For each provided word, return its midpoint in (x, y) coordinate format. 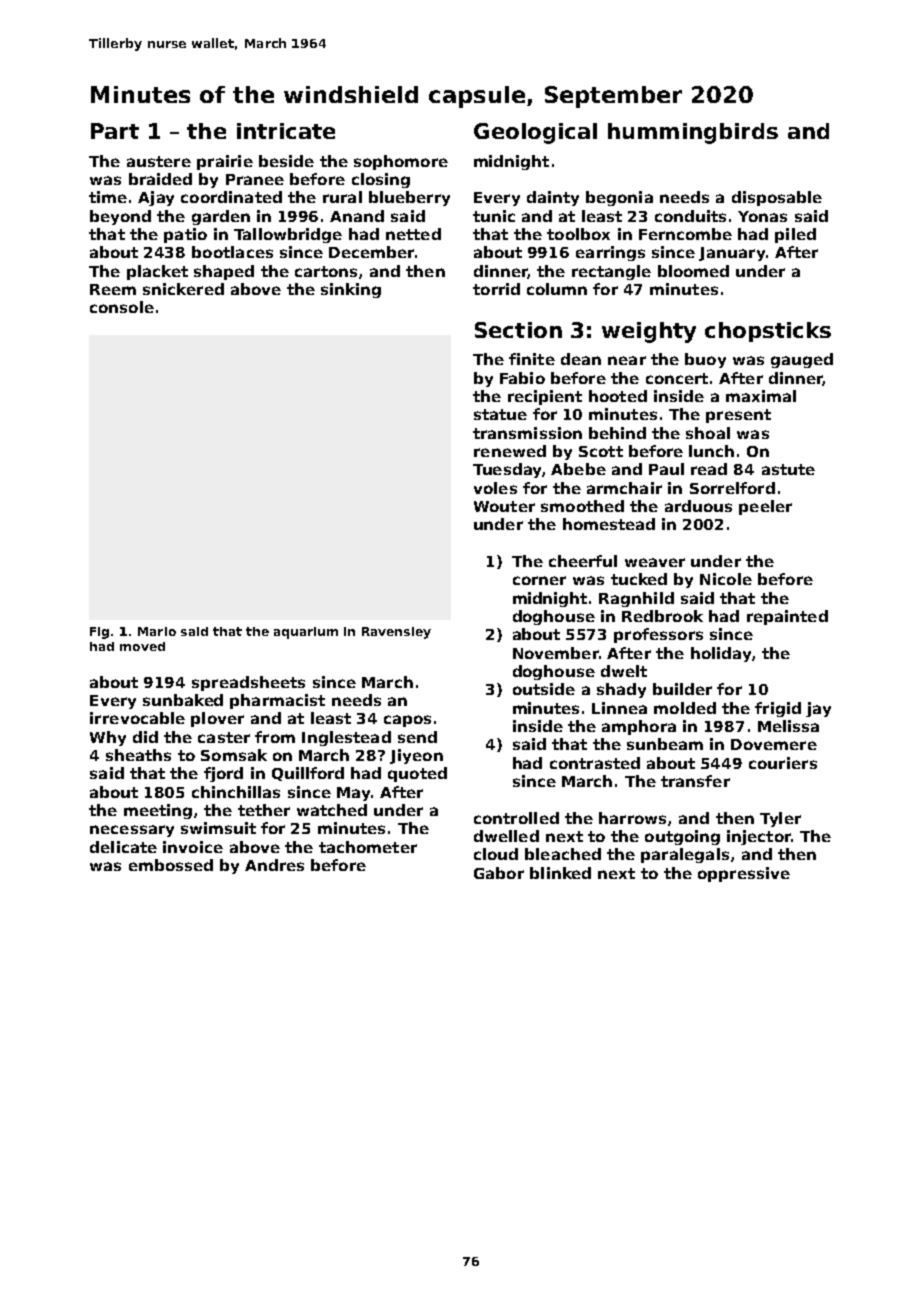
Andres (274, 865)
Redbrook (662, 616)
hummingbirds (693, 133)
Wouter (504, 506)
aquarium (306, 633)
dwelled (506, 836)
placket (157, 272)
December (371, 252)
